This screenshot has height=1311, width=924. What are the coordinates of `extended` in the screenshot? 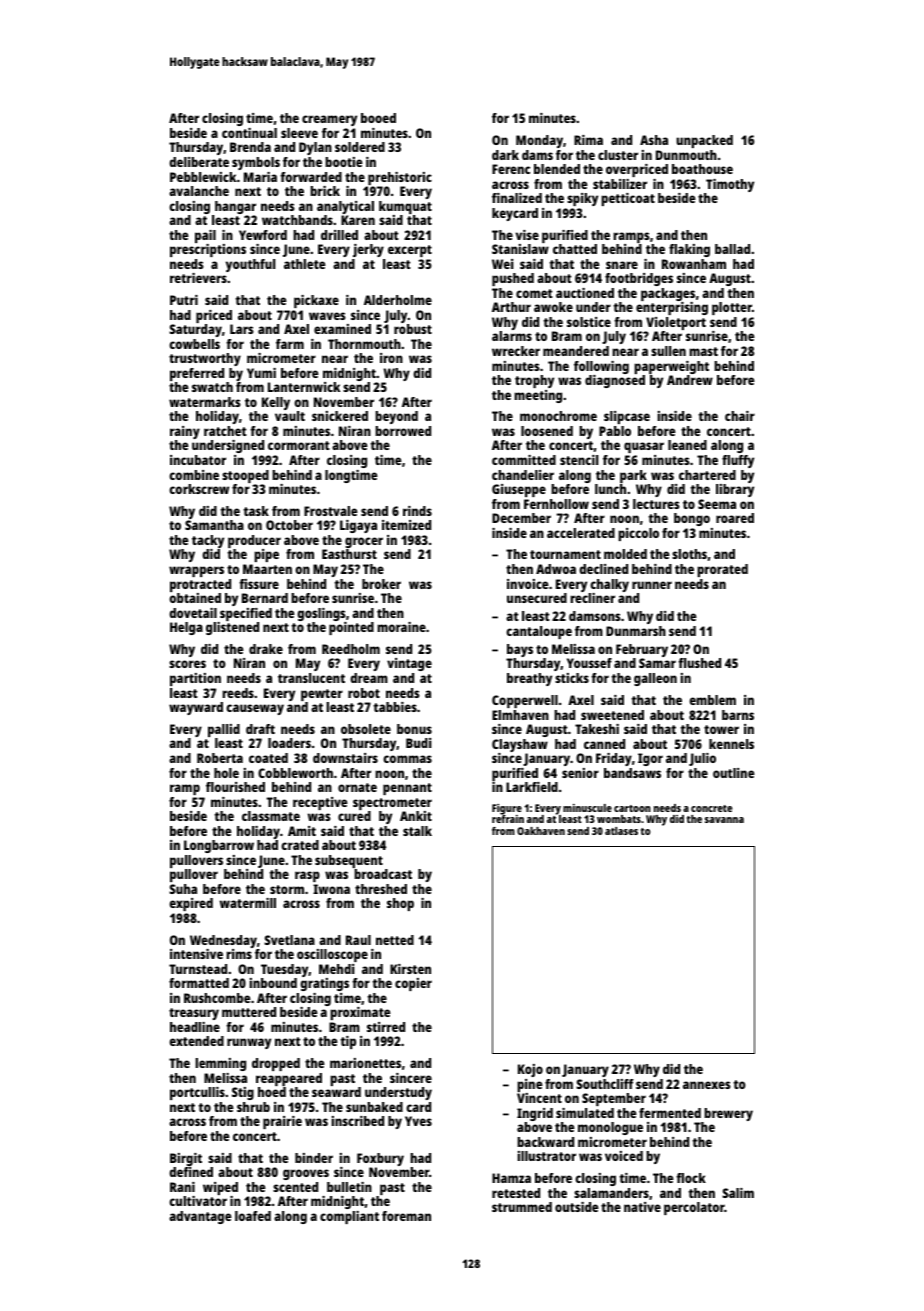 It's located at (196, 1041).
